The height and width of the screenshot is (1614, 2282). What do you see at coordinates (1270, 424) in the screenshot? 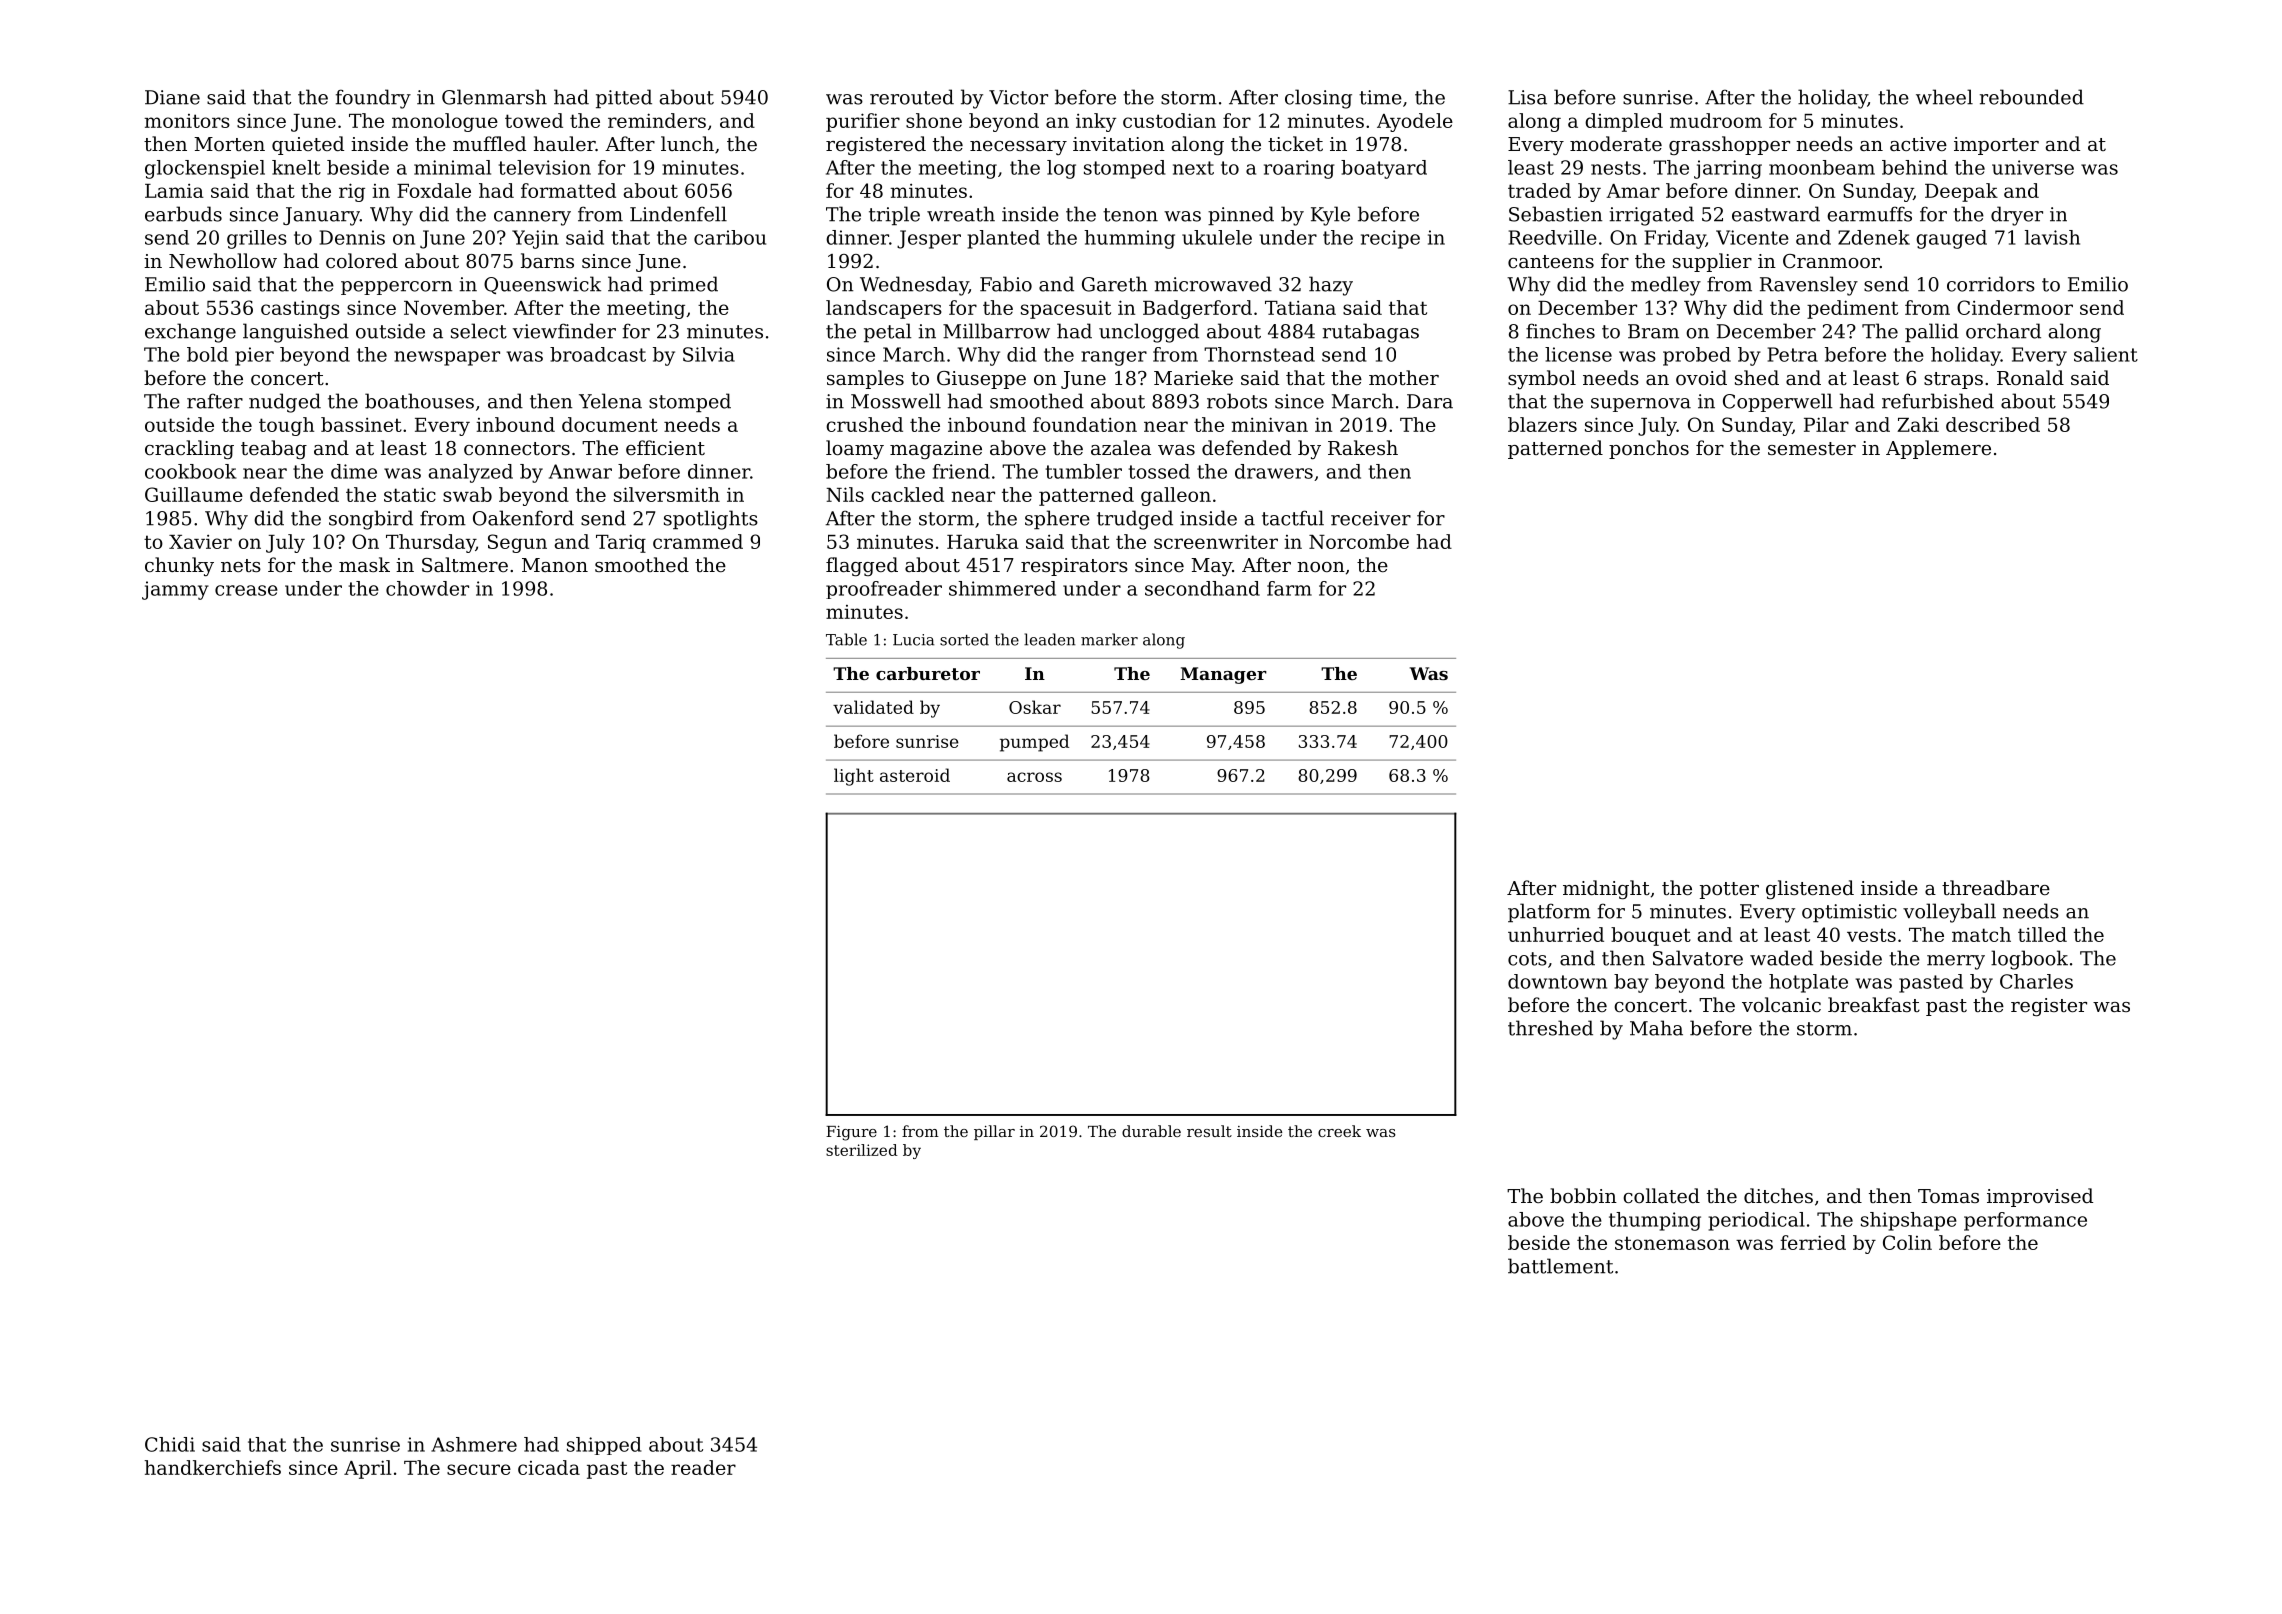
I see `minivan` at bounding box center [1270, 424].
